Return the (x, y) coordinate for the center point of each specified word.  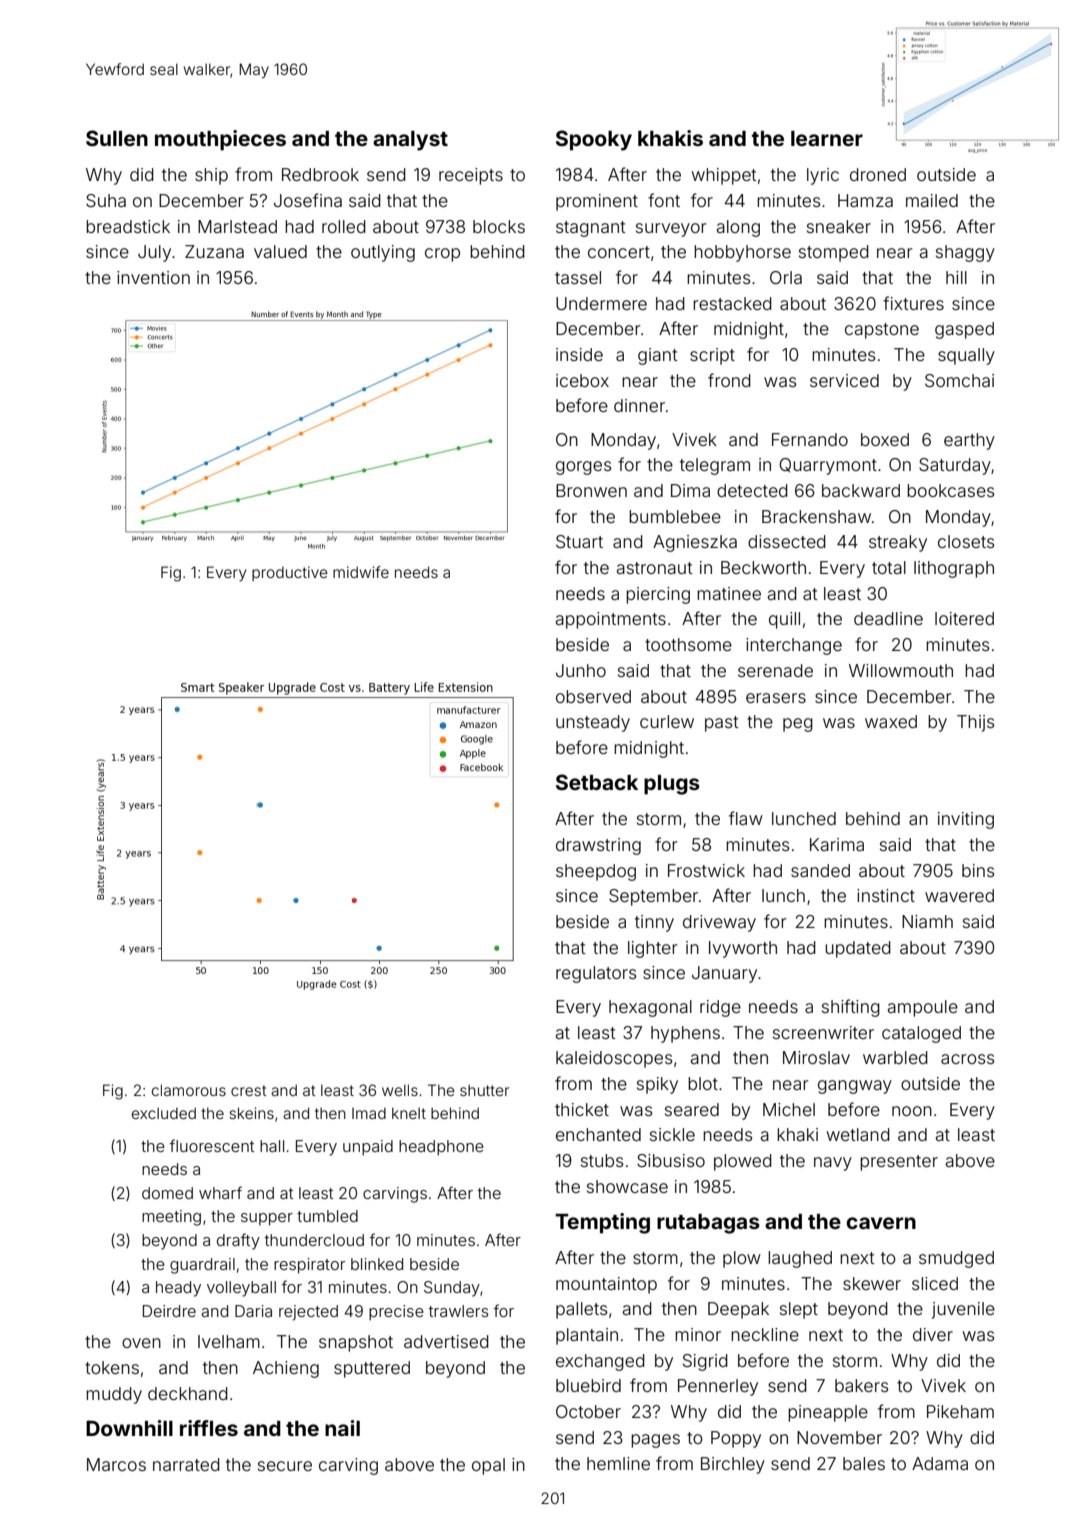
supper (267, 1219)
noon (912, 1111)
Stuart (579, 541)
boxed (885, 439)
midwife (361, 572)
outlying (383, 253)
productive (290, 573)
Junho (581, 670)
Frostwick (706, 870)
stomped (834, 253)
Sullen (117, 138)
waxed (891, 721)
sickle (672, 1134)
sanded (820, 870)
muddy (114, 1395)
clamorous (189, 1090)
